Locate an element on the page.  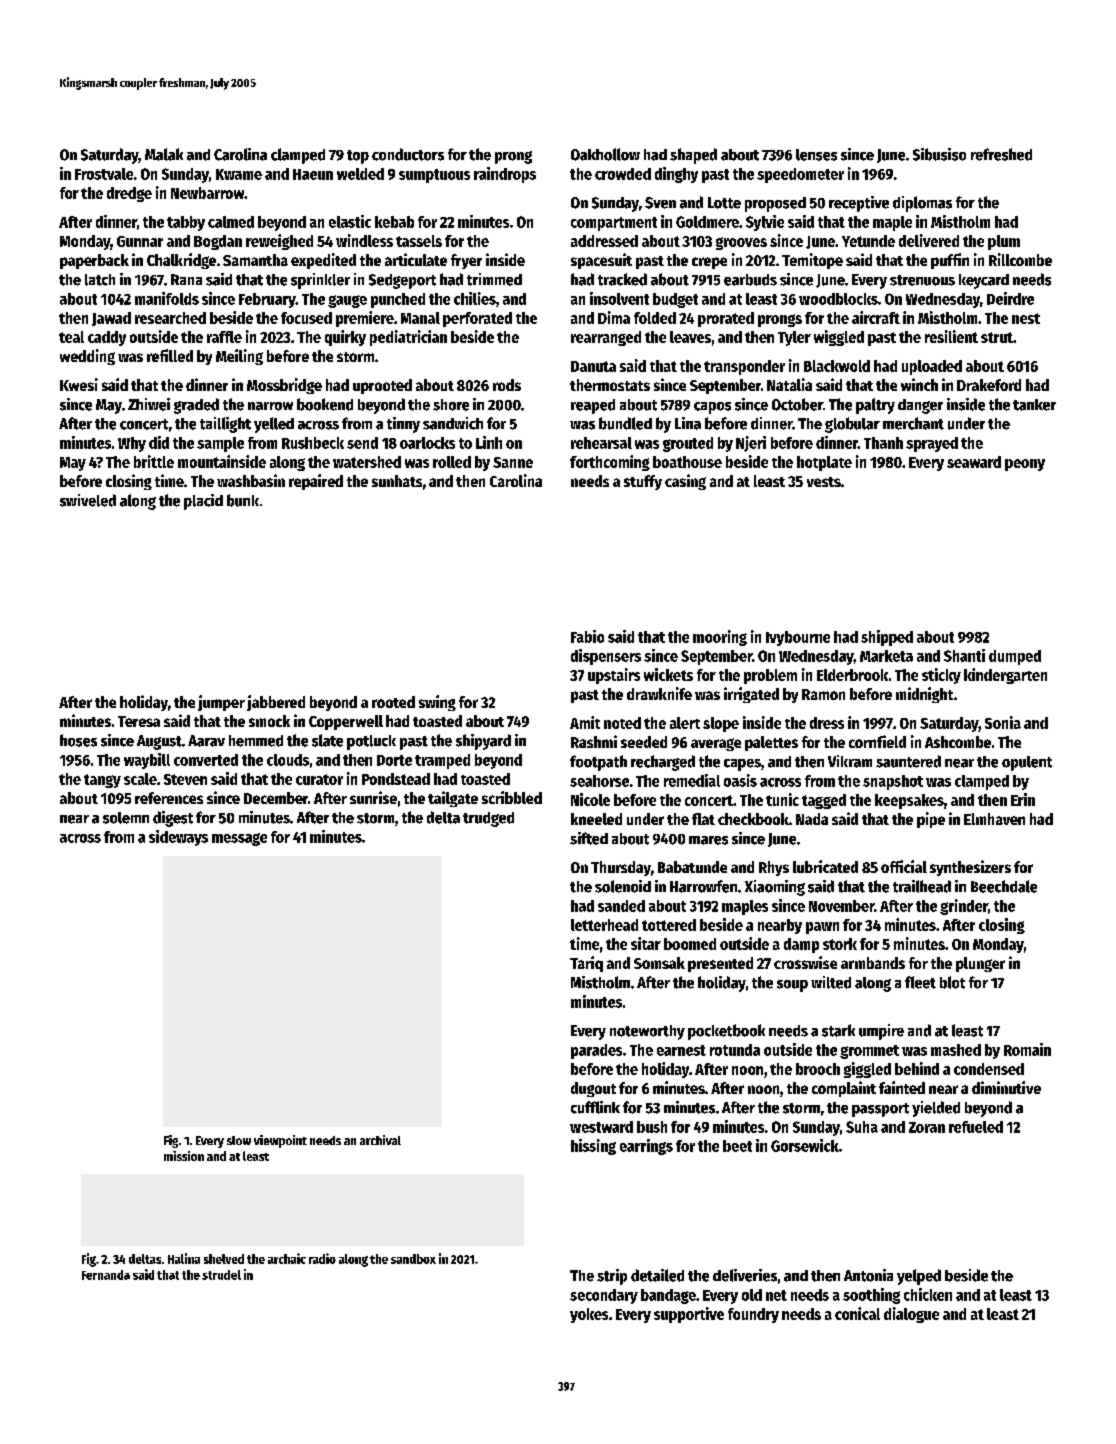
hissing is located at coordinates (593, 1147).
